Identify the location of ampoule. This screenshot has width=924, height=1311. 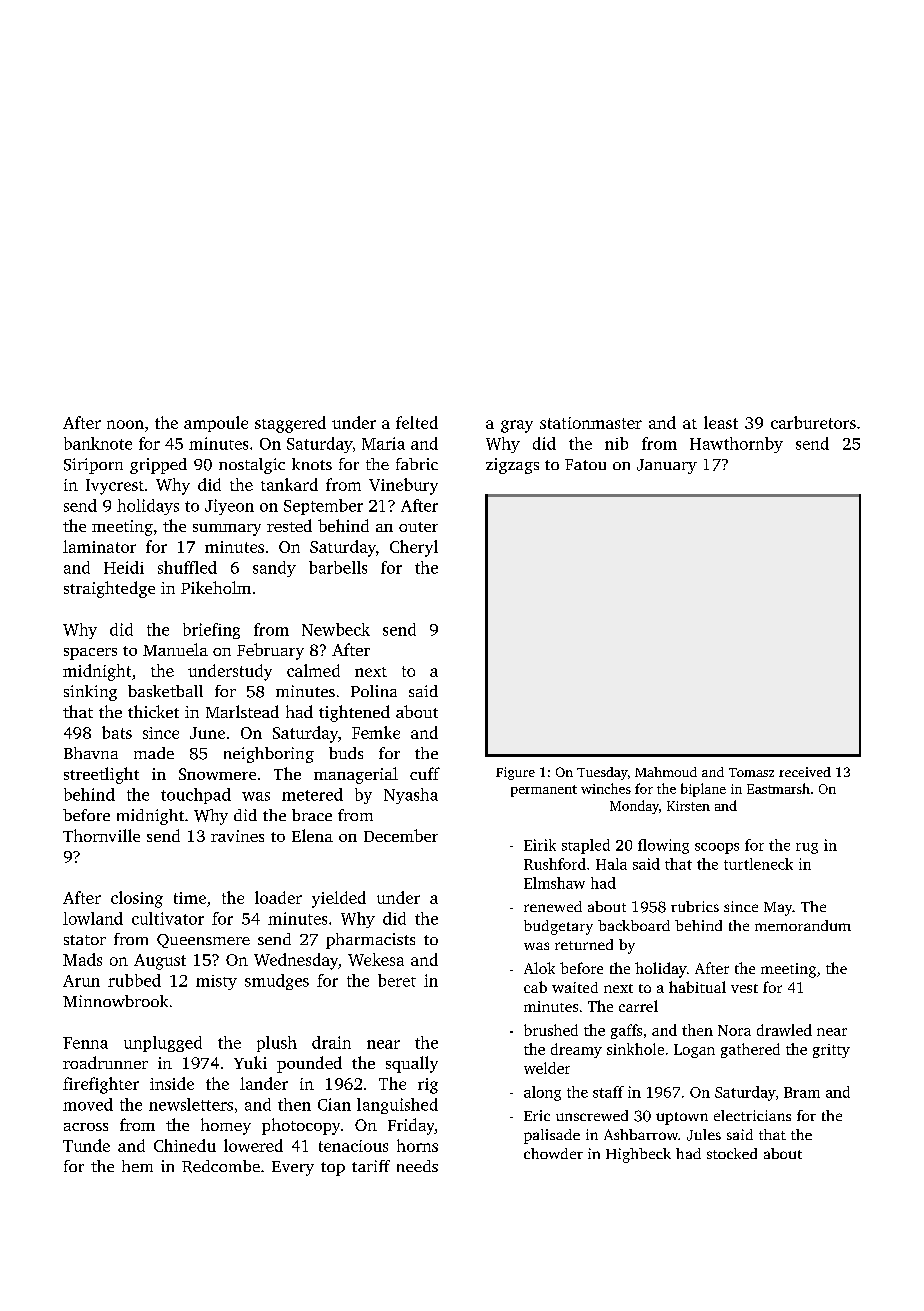
(216, 424).
